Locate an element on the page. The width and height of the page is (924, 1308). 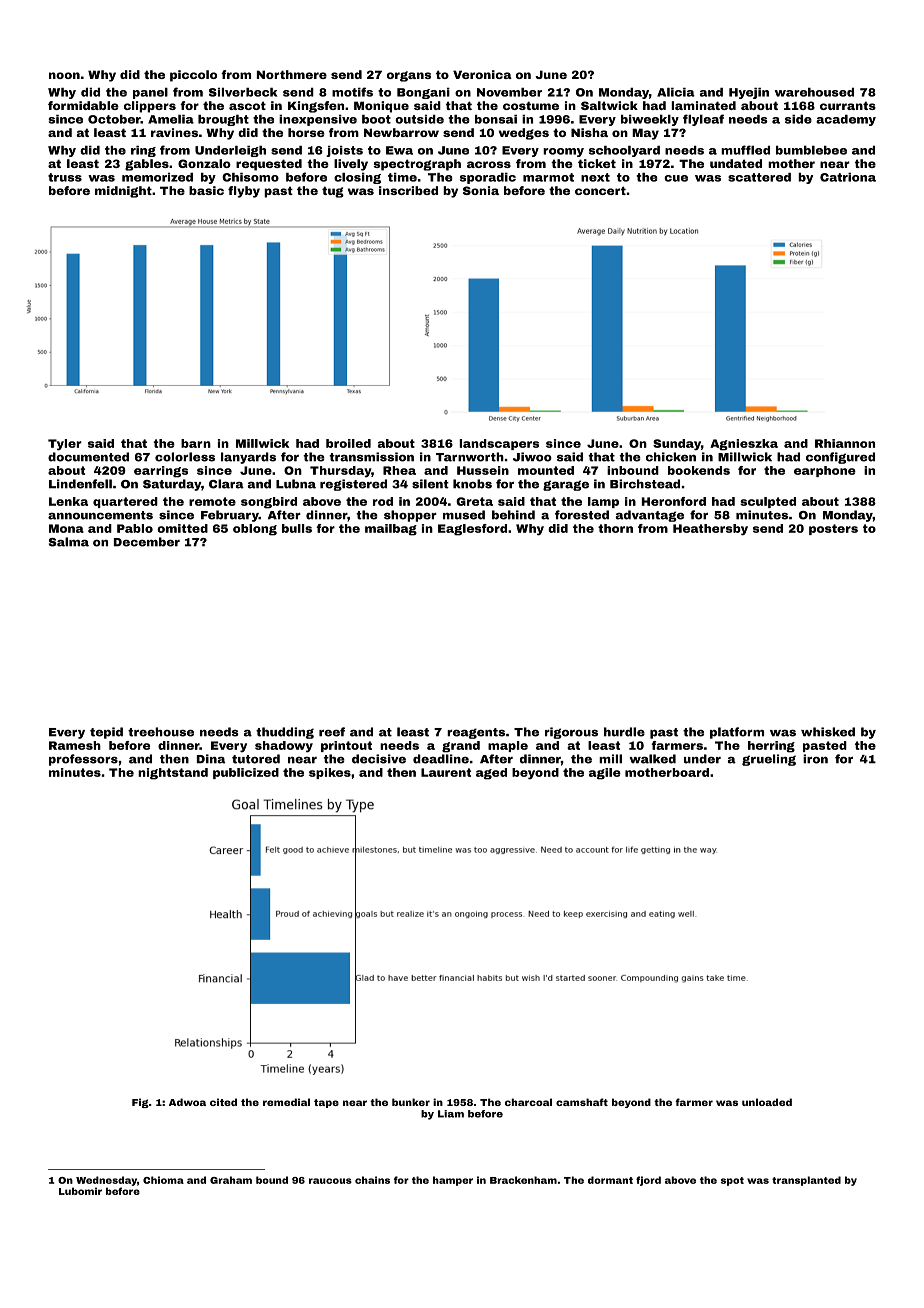
grueling is located at coordinates (769, 760).
